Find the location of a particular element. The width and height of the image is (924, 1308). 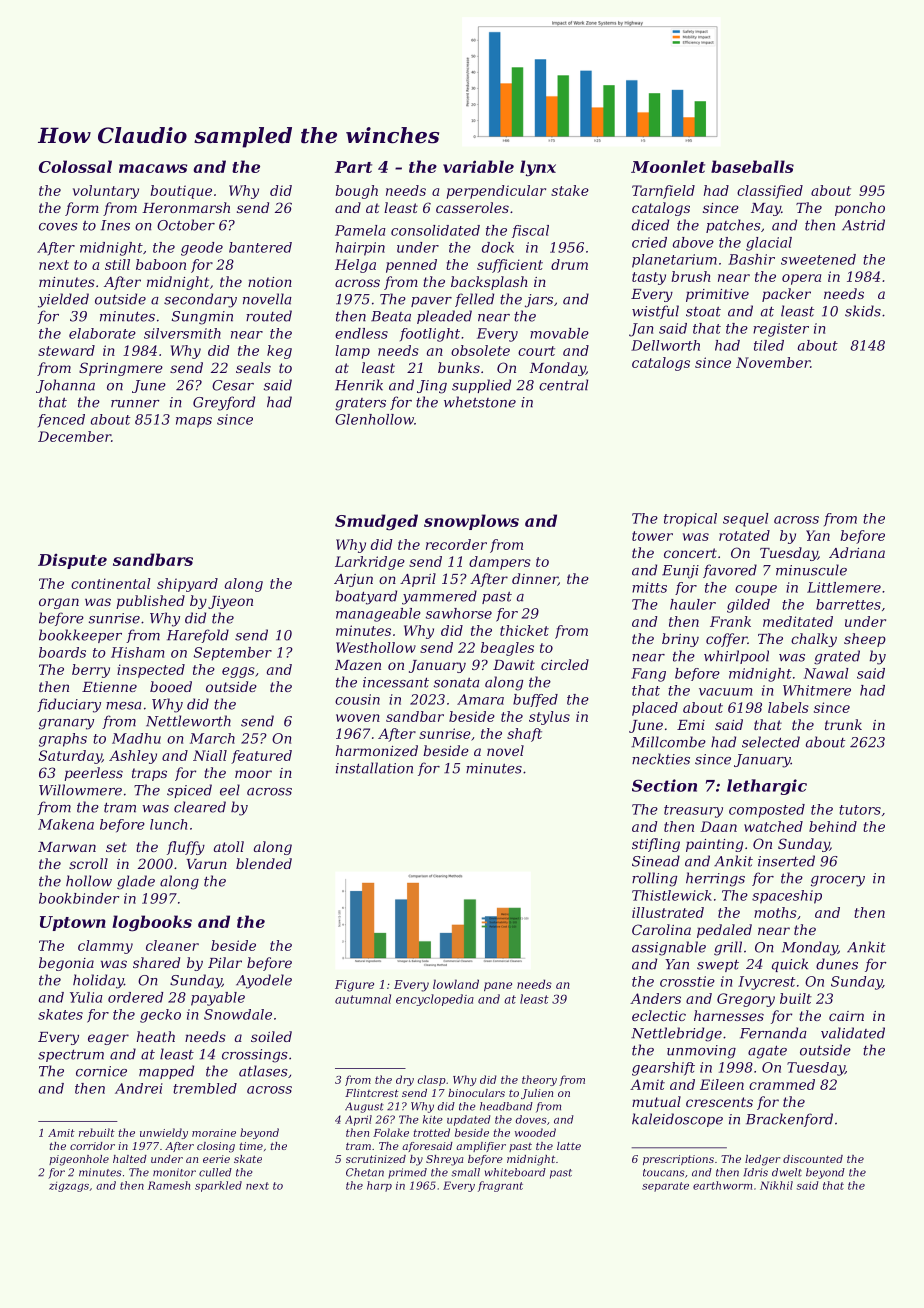

Section is located at coordinates (664, 785).
